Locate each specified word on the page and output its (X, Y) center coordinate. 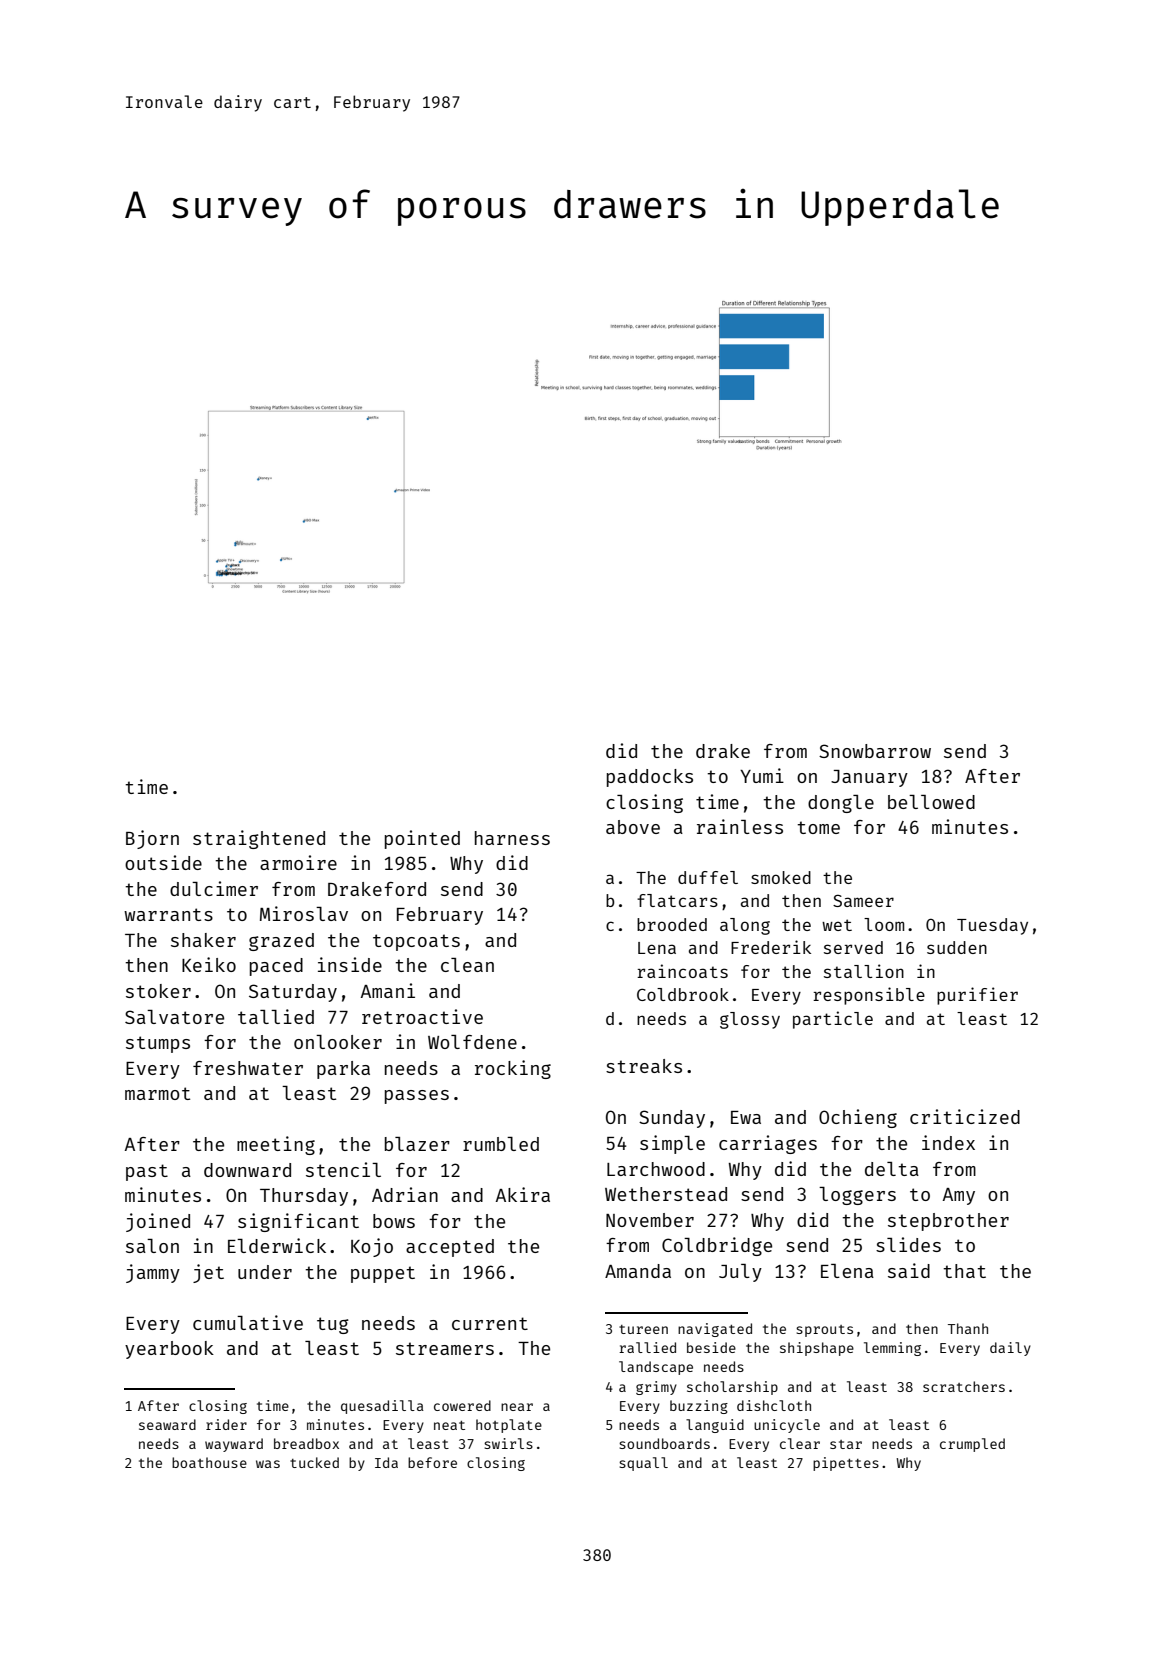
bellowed (931, 802)
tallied (276, 1016)
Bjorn (152, 839)
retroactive (422, 1016)
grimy (656, 1388)
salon (152, 1246)
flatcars (677, 900)
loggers (857, 1196)
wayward (234, 1445)
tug (333, 1325)
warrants (168, 914)
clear (800, 1443)
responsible (869, 996)
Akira (523, 1194)
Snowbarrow (875, 751)
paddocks (650, 778)
